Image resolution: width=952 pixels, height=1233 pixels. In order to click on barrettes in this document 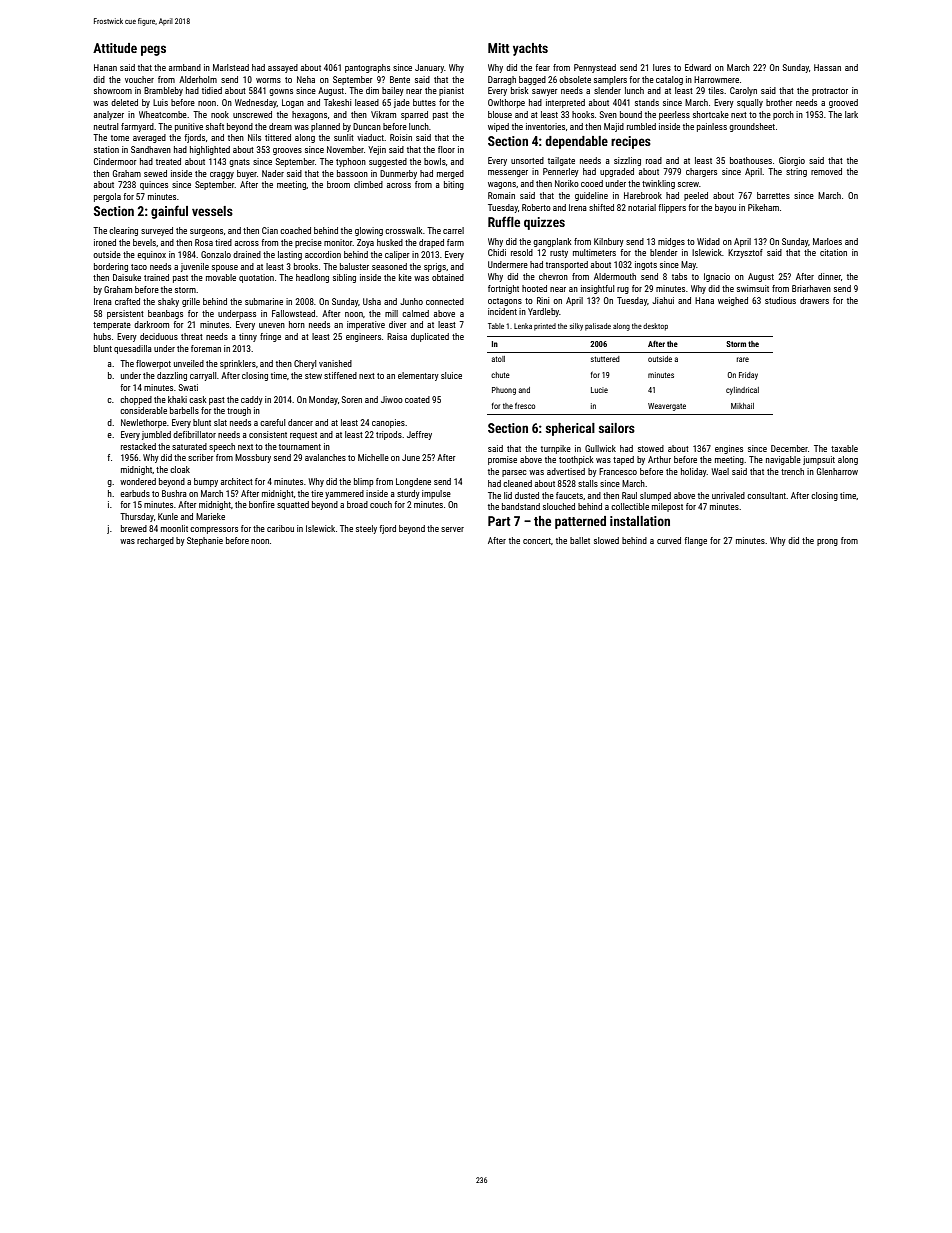, I will do `click(773, 195)`.
